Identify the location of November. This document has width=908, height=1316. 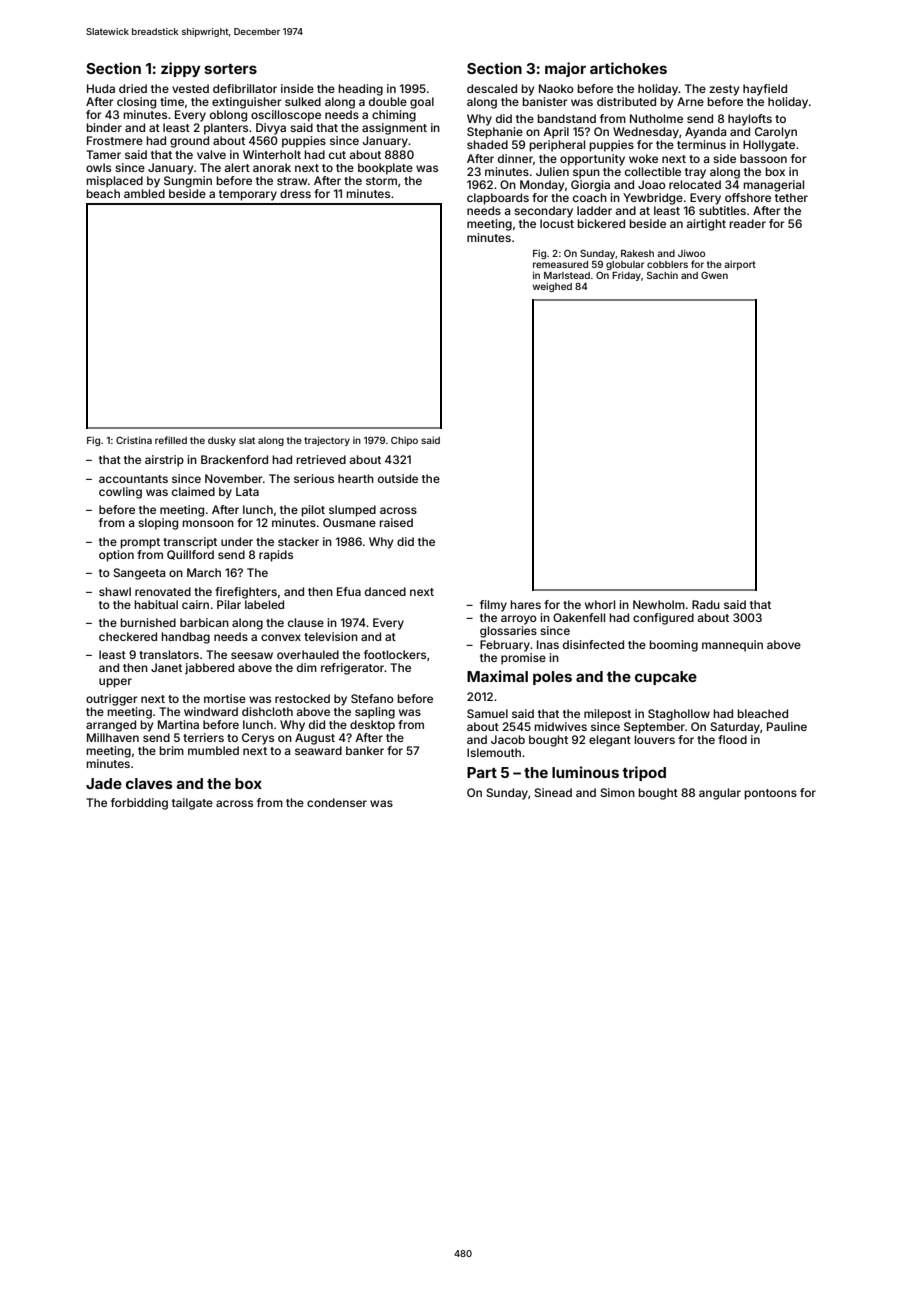
(234, 478).
